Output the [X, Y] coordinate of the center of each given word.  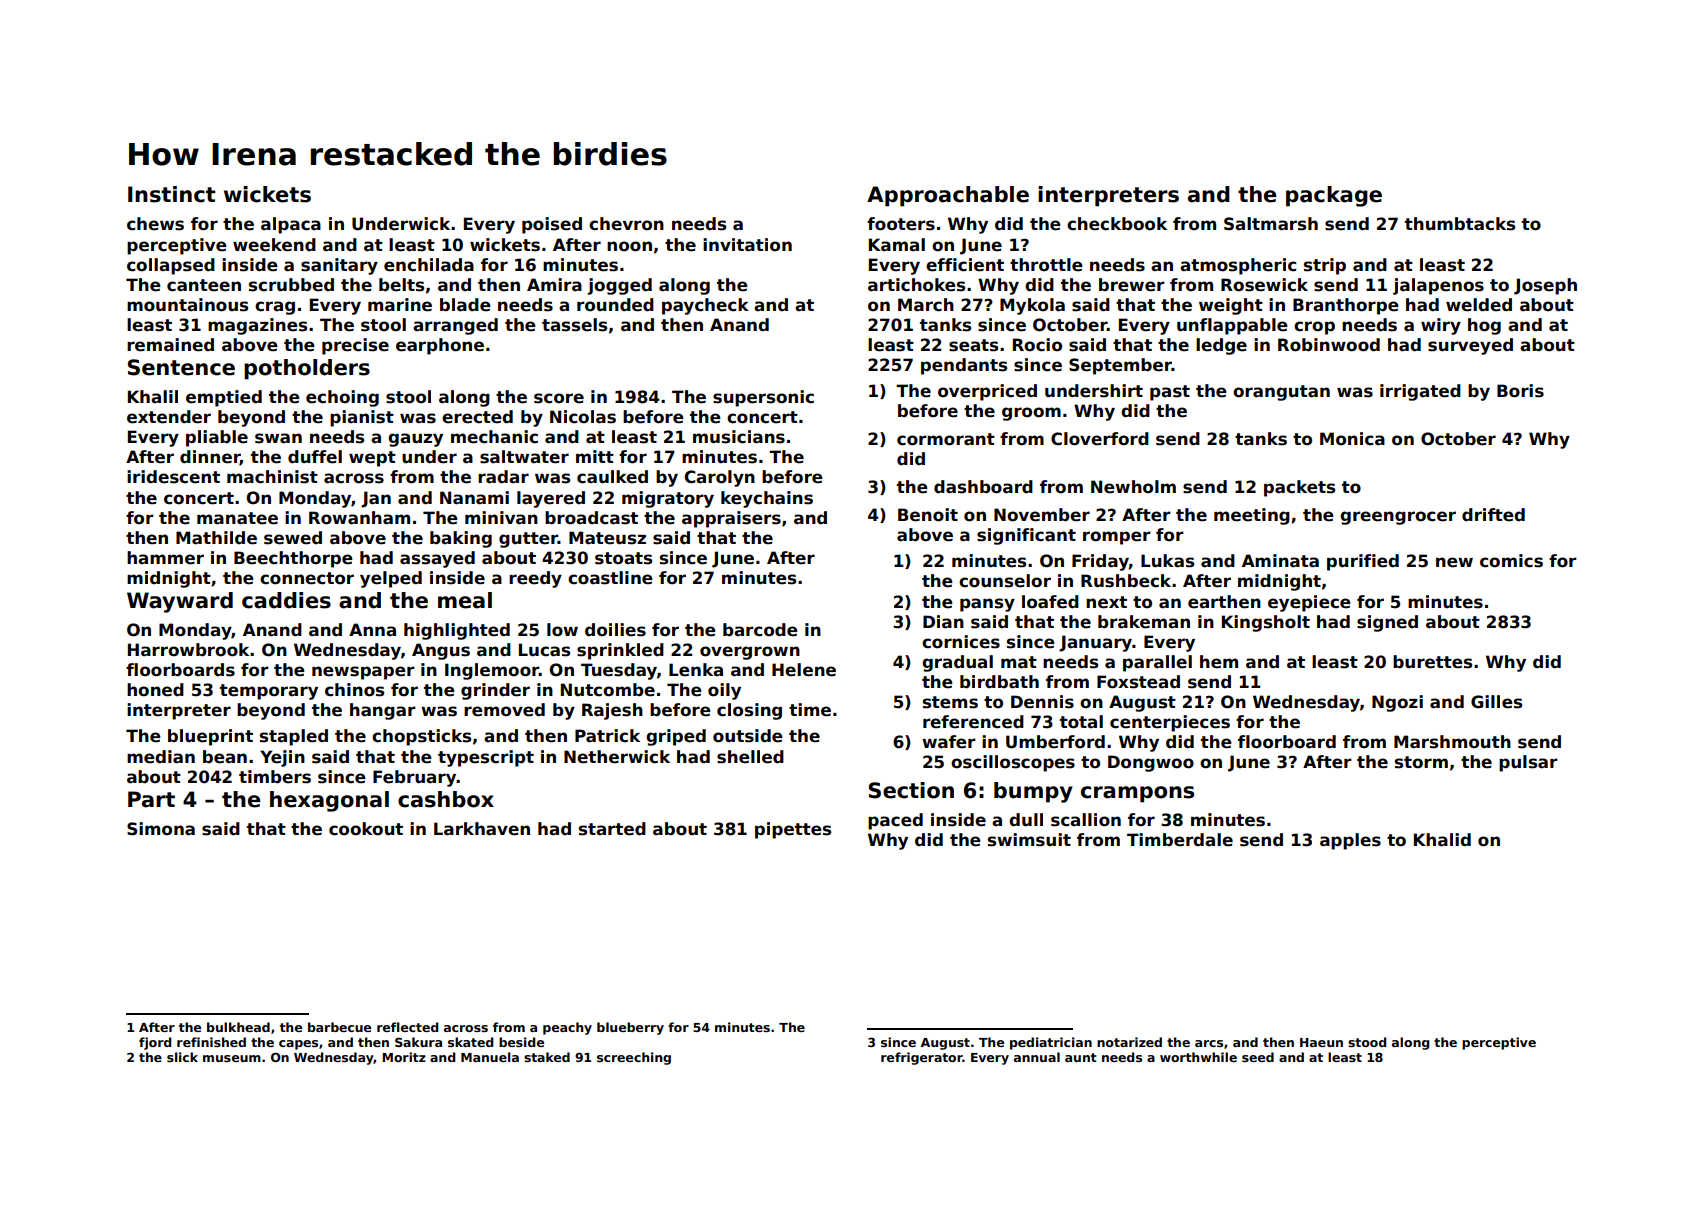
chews [155, 224]
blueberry [630, 1028]
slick [182, 1057]
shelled [750, 757]
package [1334, 196]
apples [1350, 841]
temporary [269, 692]
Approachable [948, 196]
